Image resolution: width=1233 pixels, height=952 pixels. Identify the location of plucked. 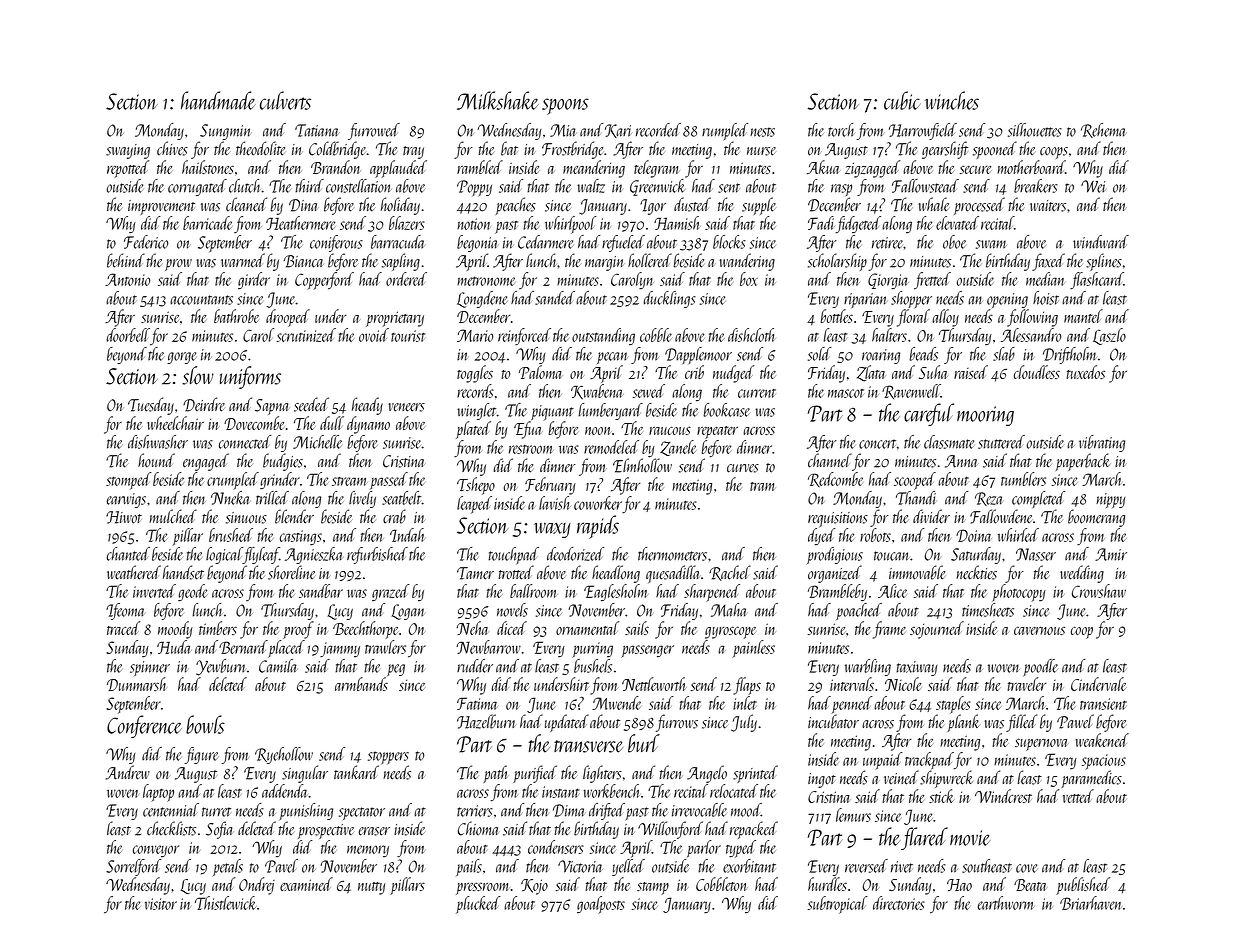
(478, 905).
